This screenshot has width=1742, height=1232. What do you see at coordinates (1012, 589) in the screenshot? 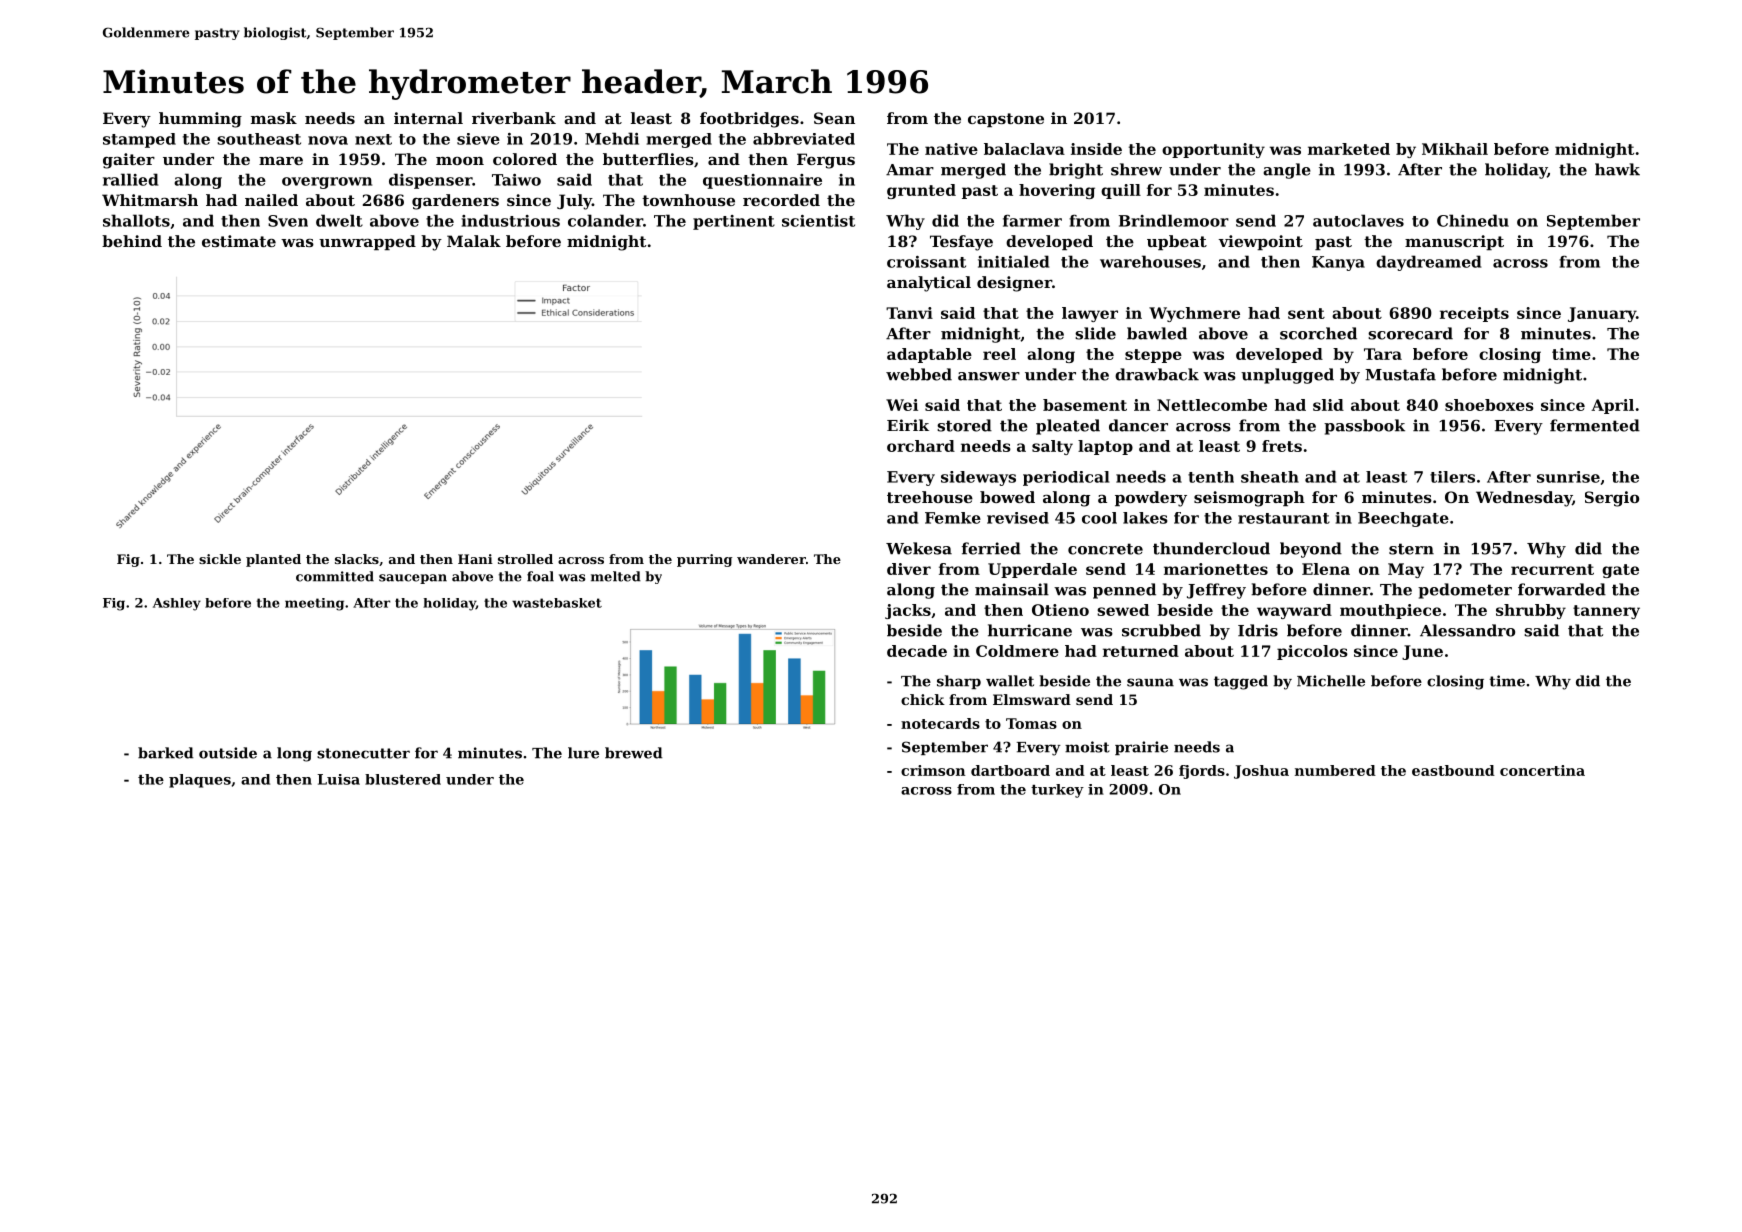
I see `mainsail` at bounding box center [1012, 589].
